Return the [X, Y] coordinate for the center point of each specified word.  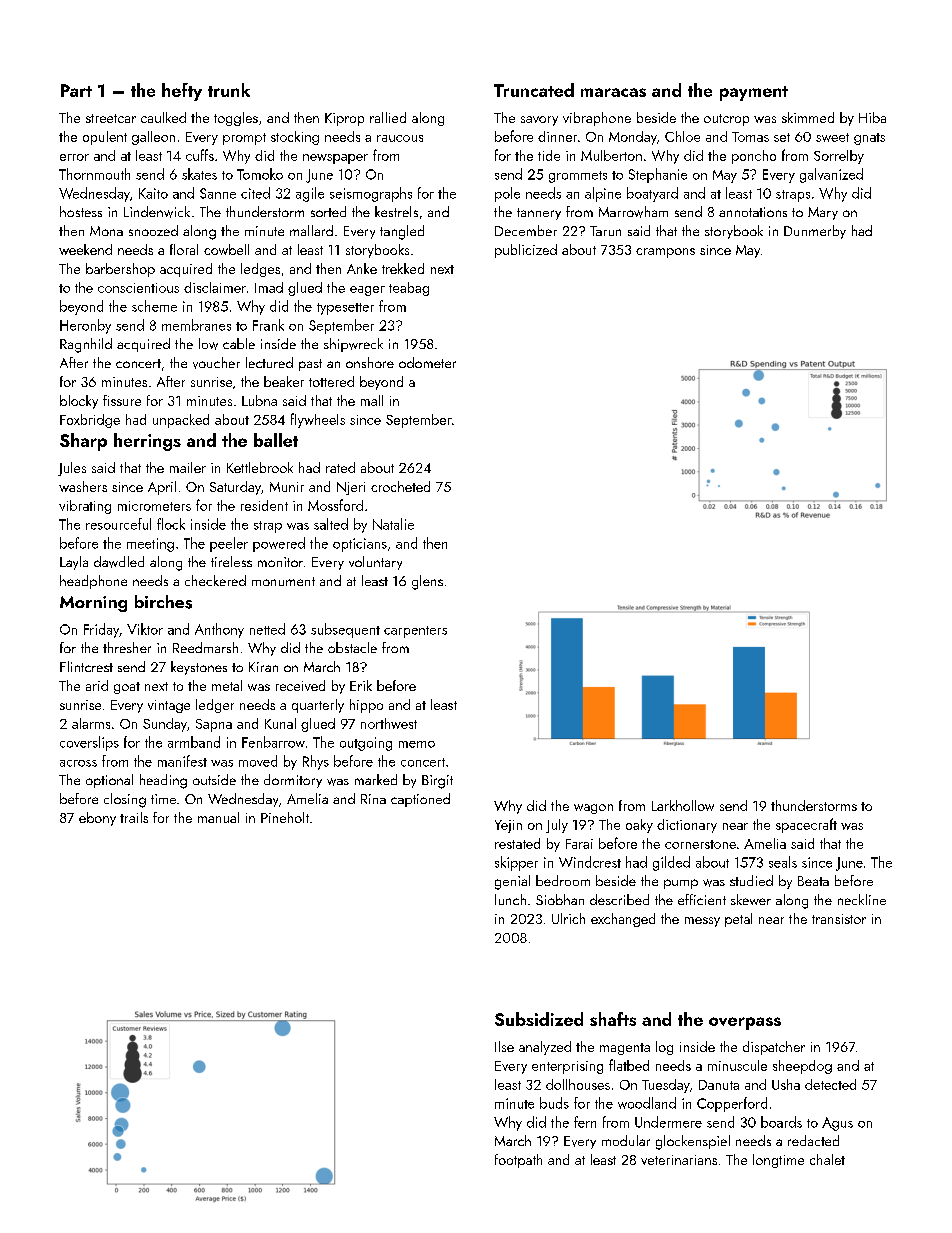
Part [76, 90]
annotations [753, 212]
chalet [827, 1159]
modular [626, 1140]
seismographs [371, 194]
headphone [93, 582]
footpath [518, 1161]
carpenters [415, 632]
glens [427, 582]
